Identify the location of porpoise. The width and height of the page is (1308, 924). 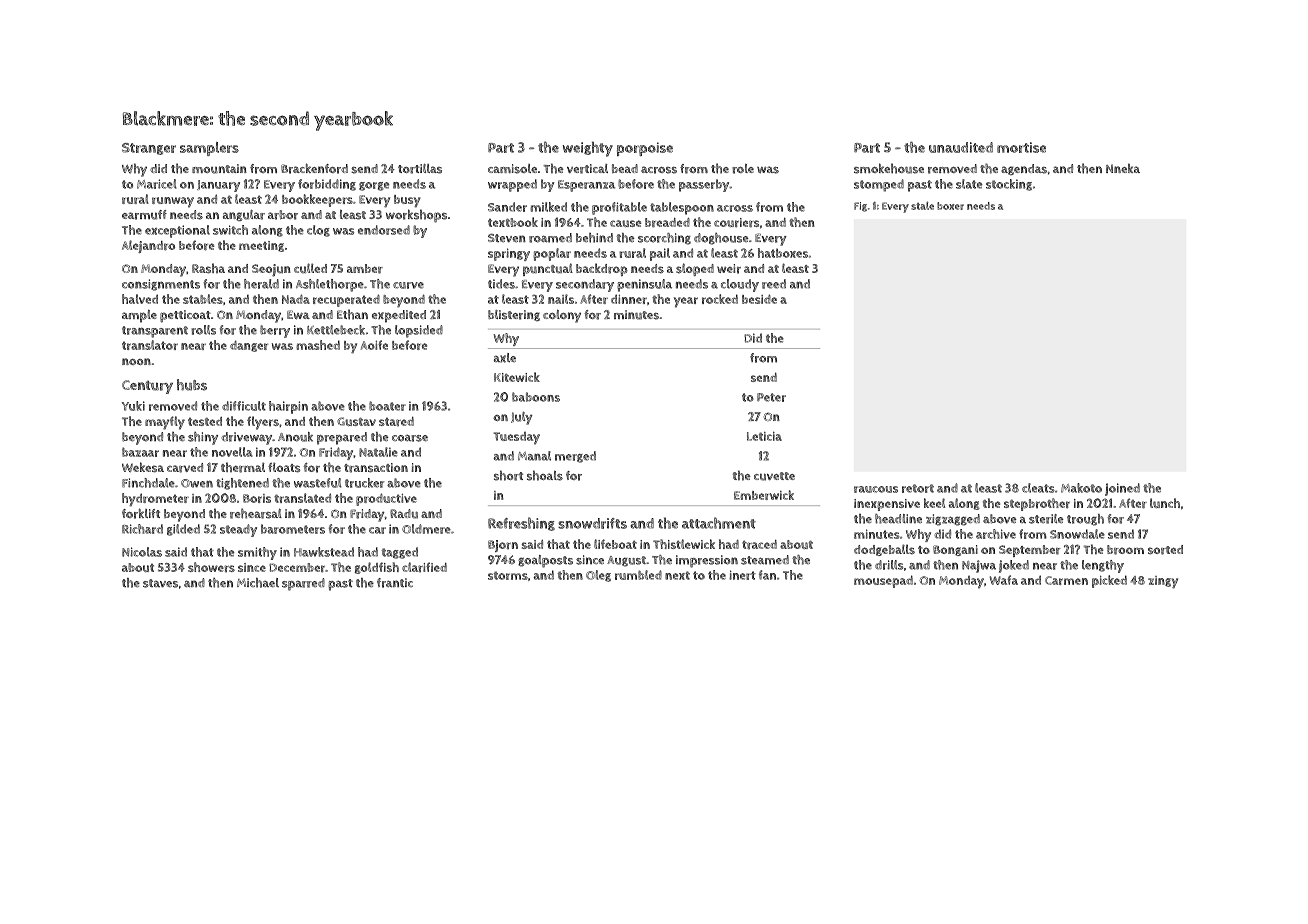
(645, 149).
